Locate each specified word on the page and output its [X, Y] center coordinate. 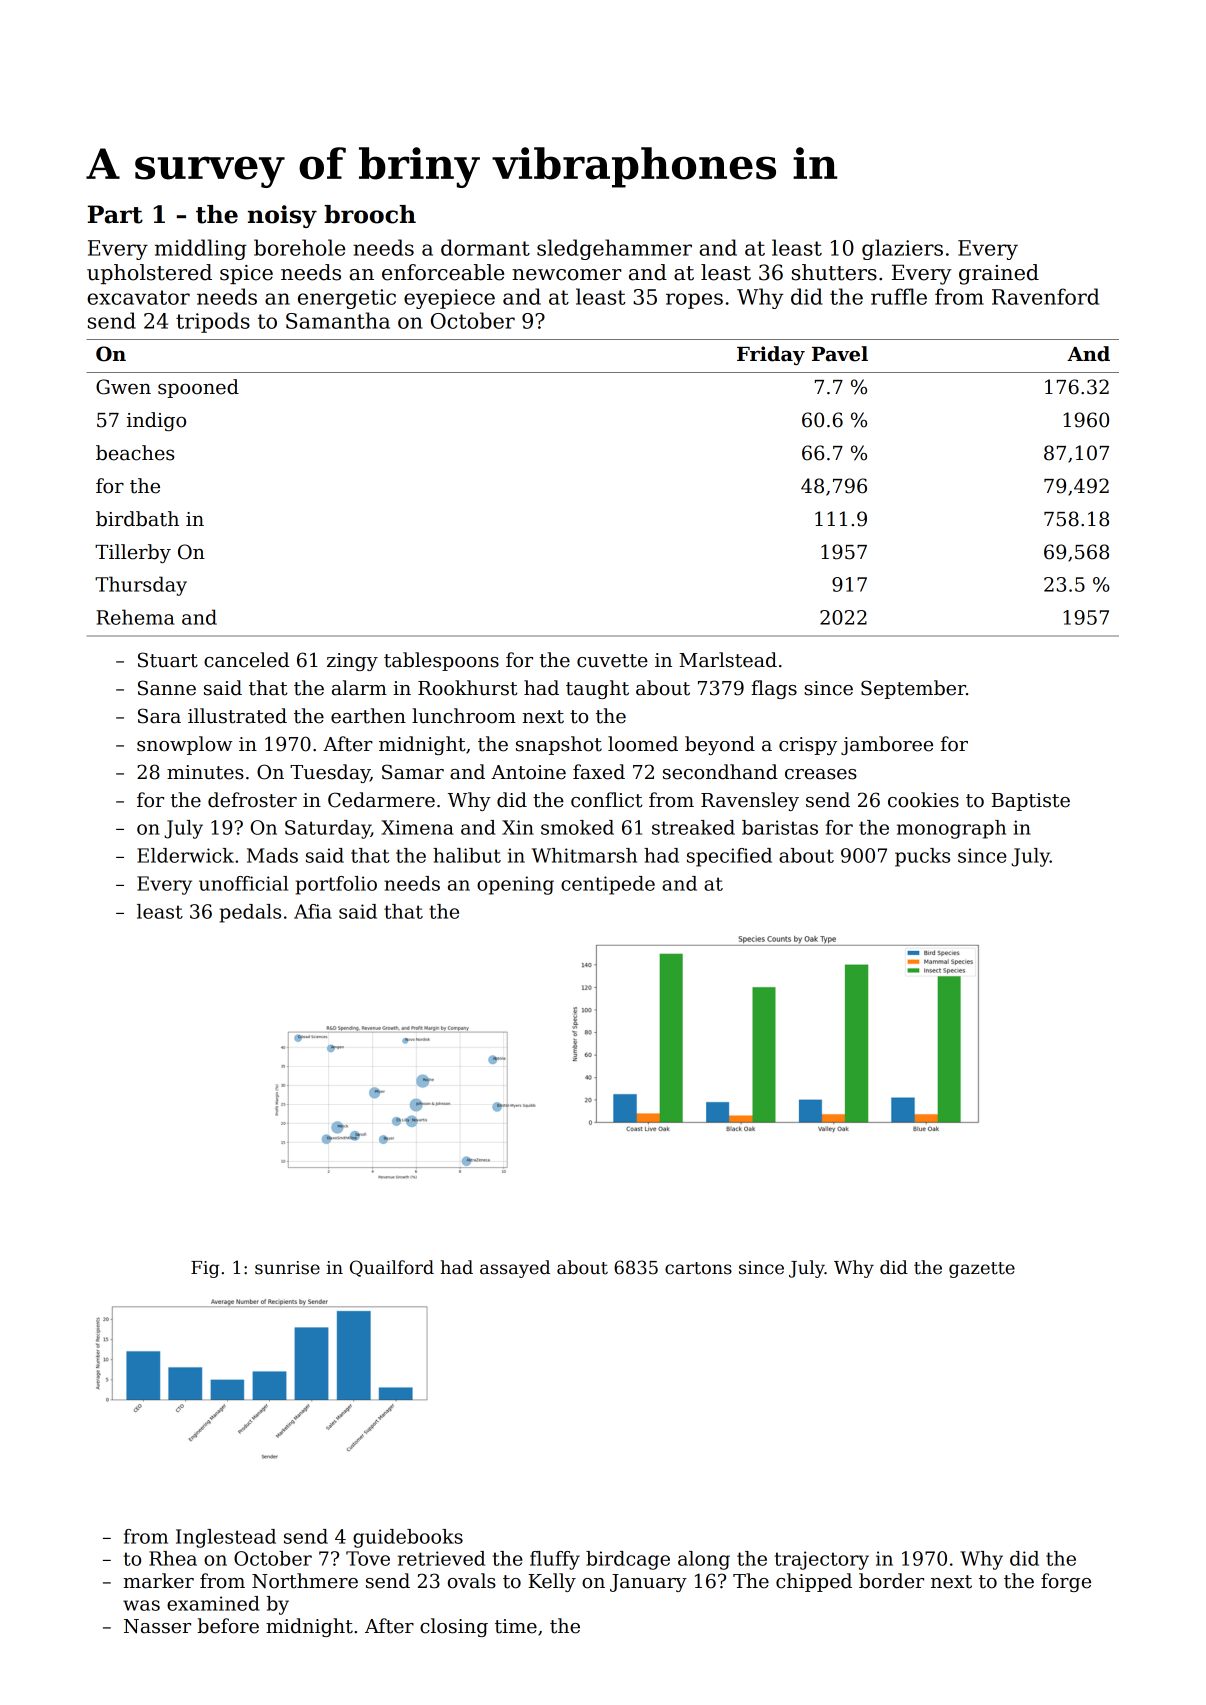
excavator [138, 297]
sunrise [287, 1268]
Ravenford [1045, 296]
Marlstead [728, 660]
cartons [698, 1268]
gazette [982, 1270]
